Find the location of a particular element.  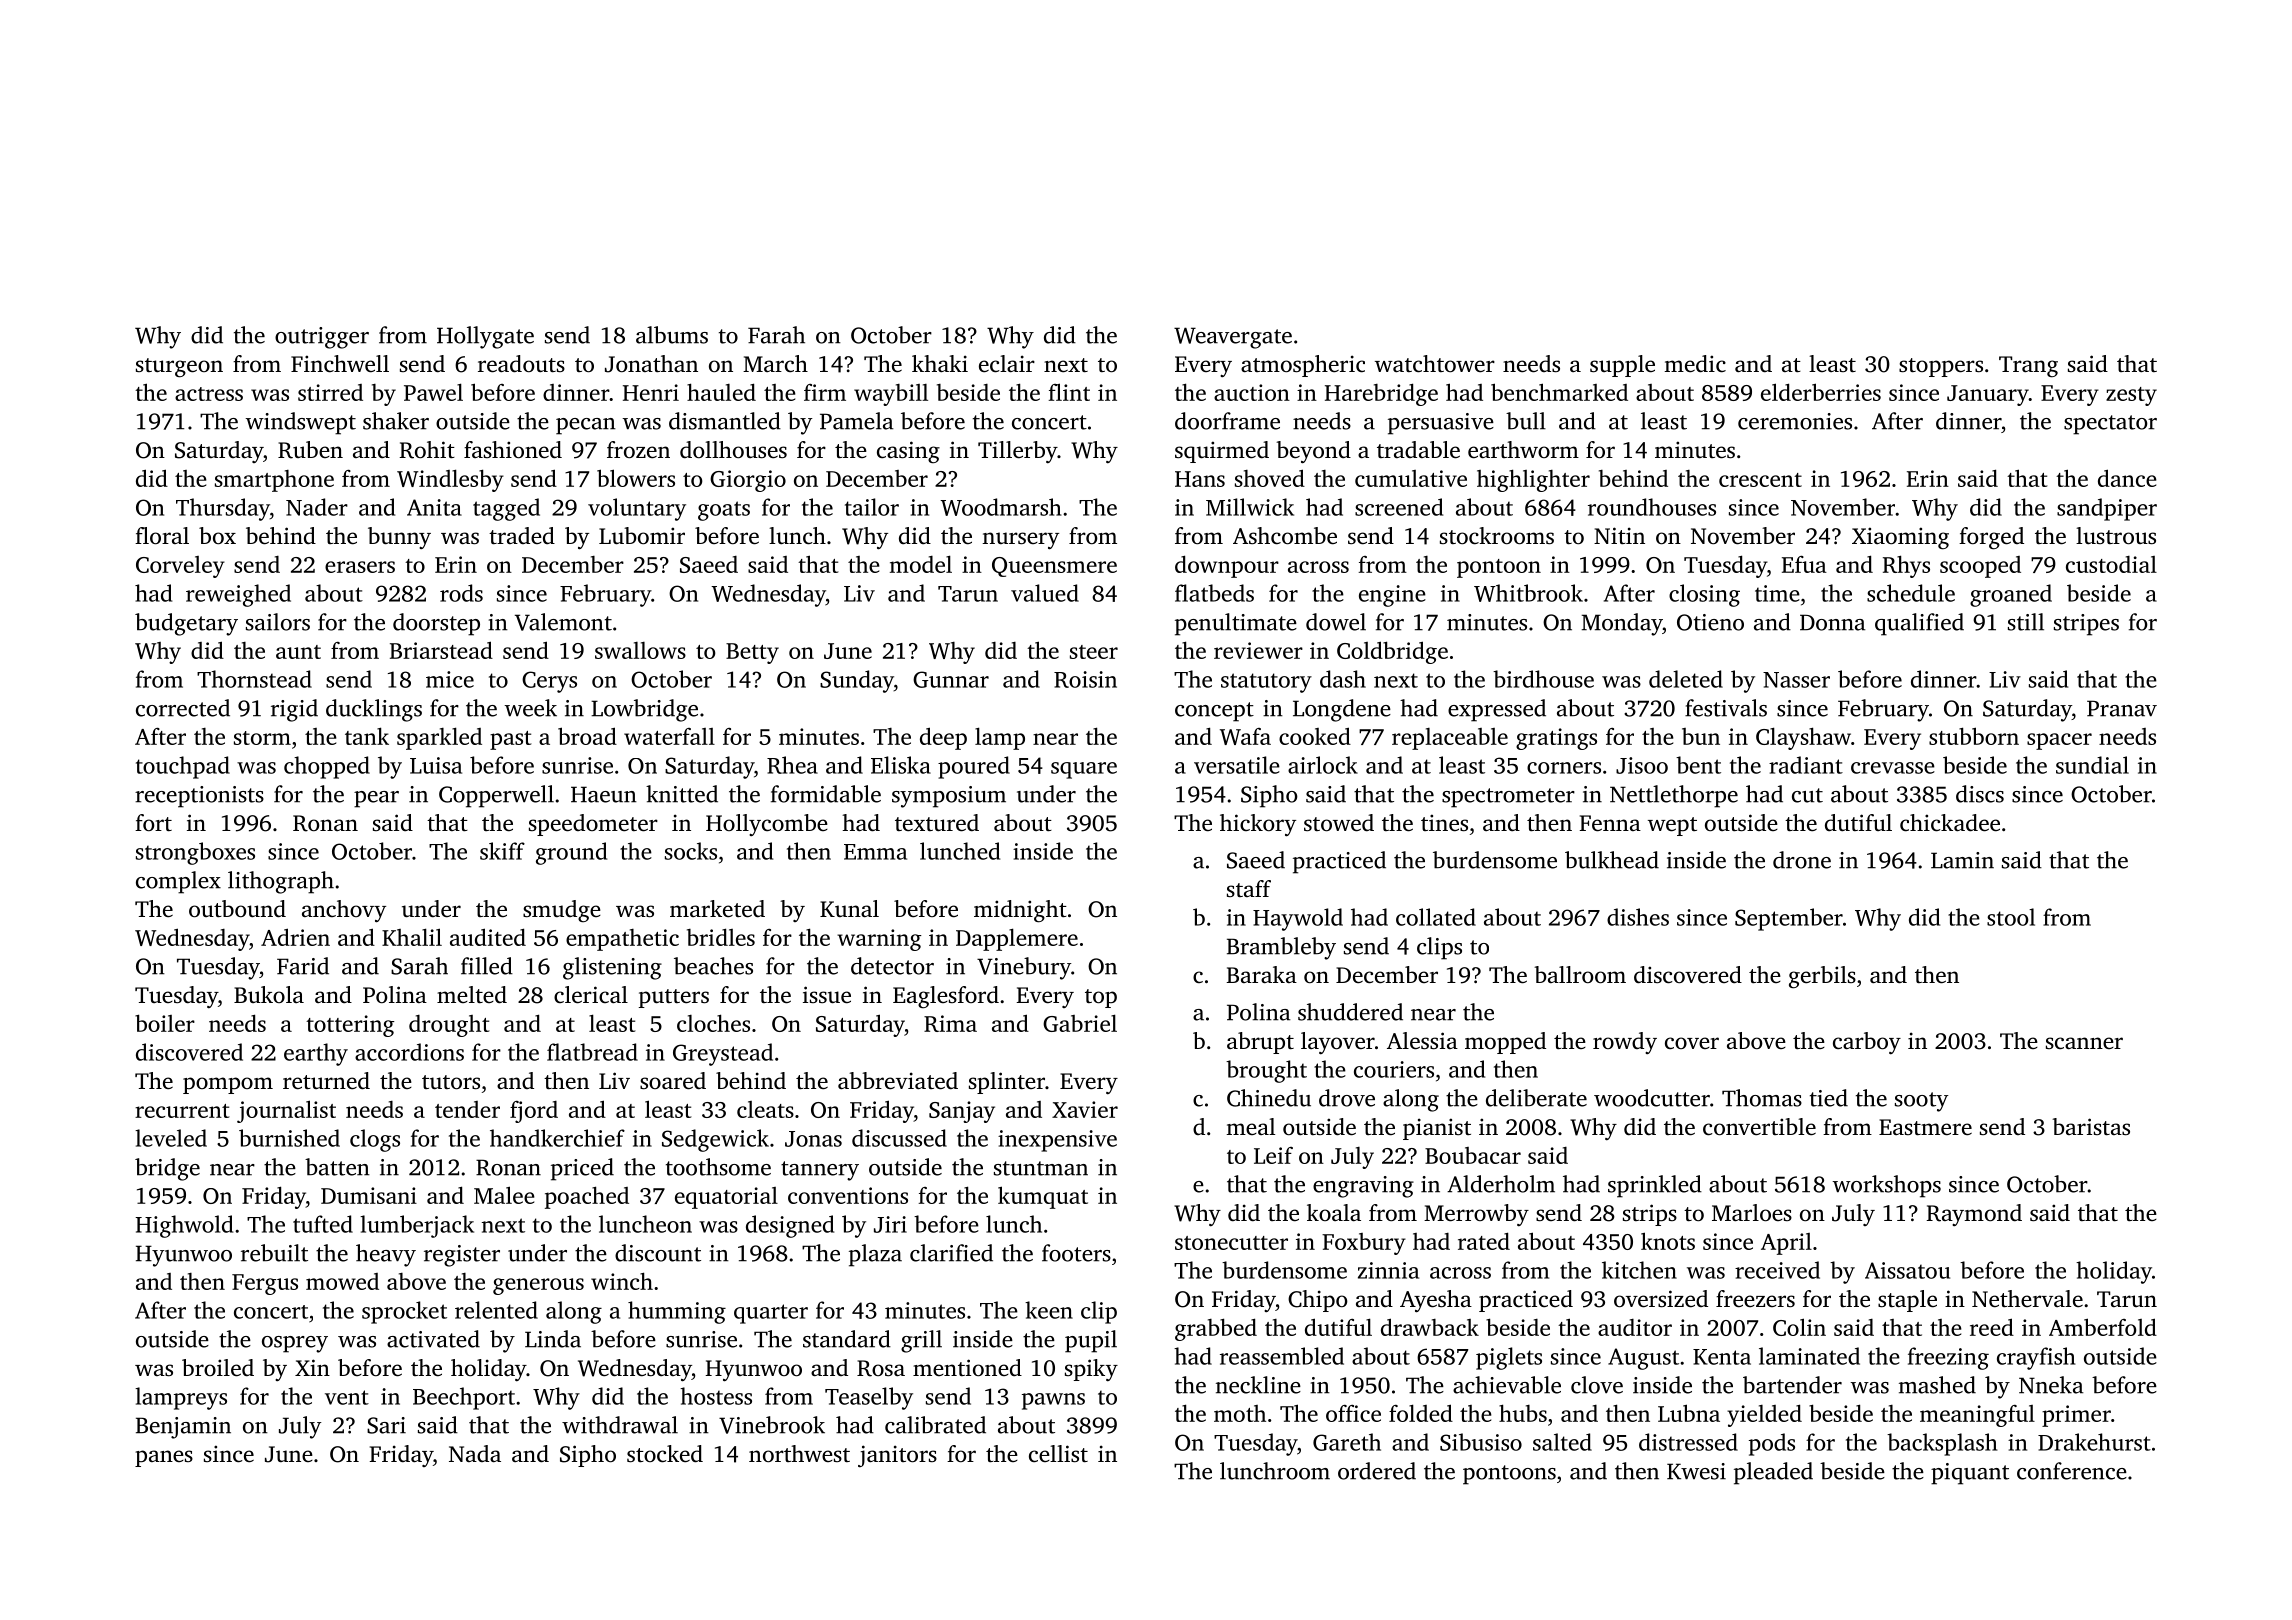

nursery is located at coordinates (1020, 541).
